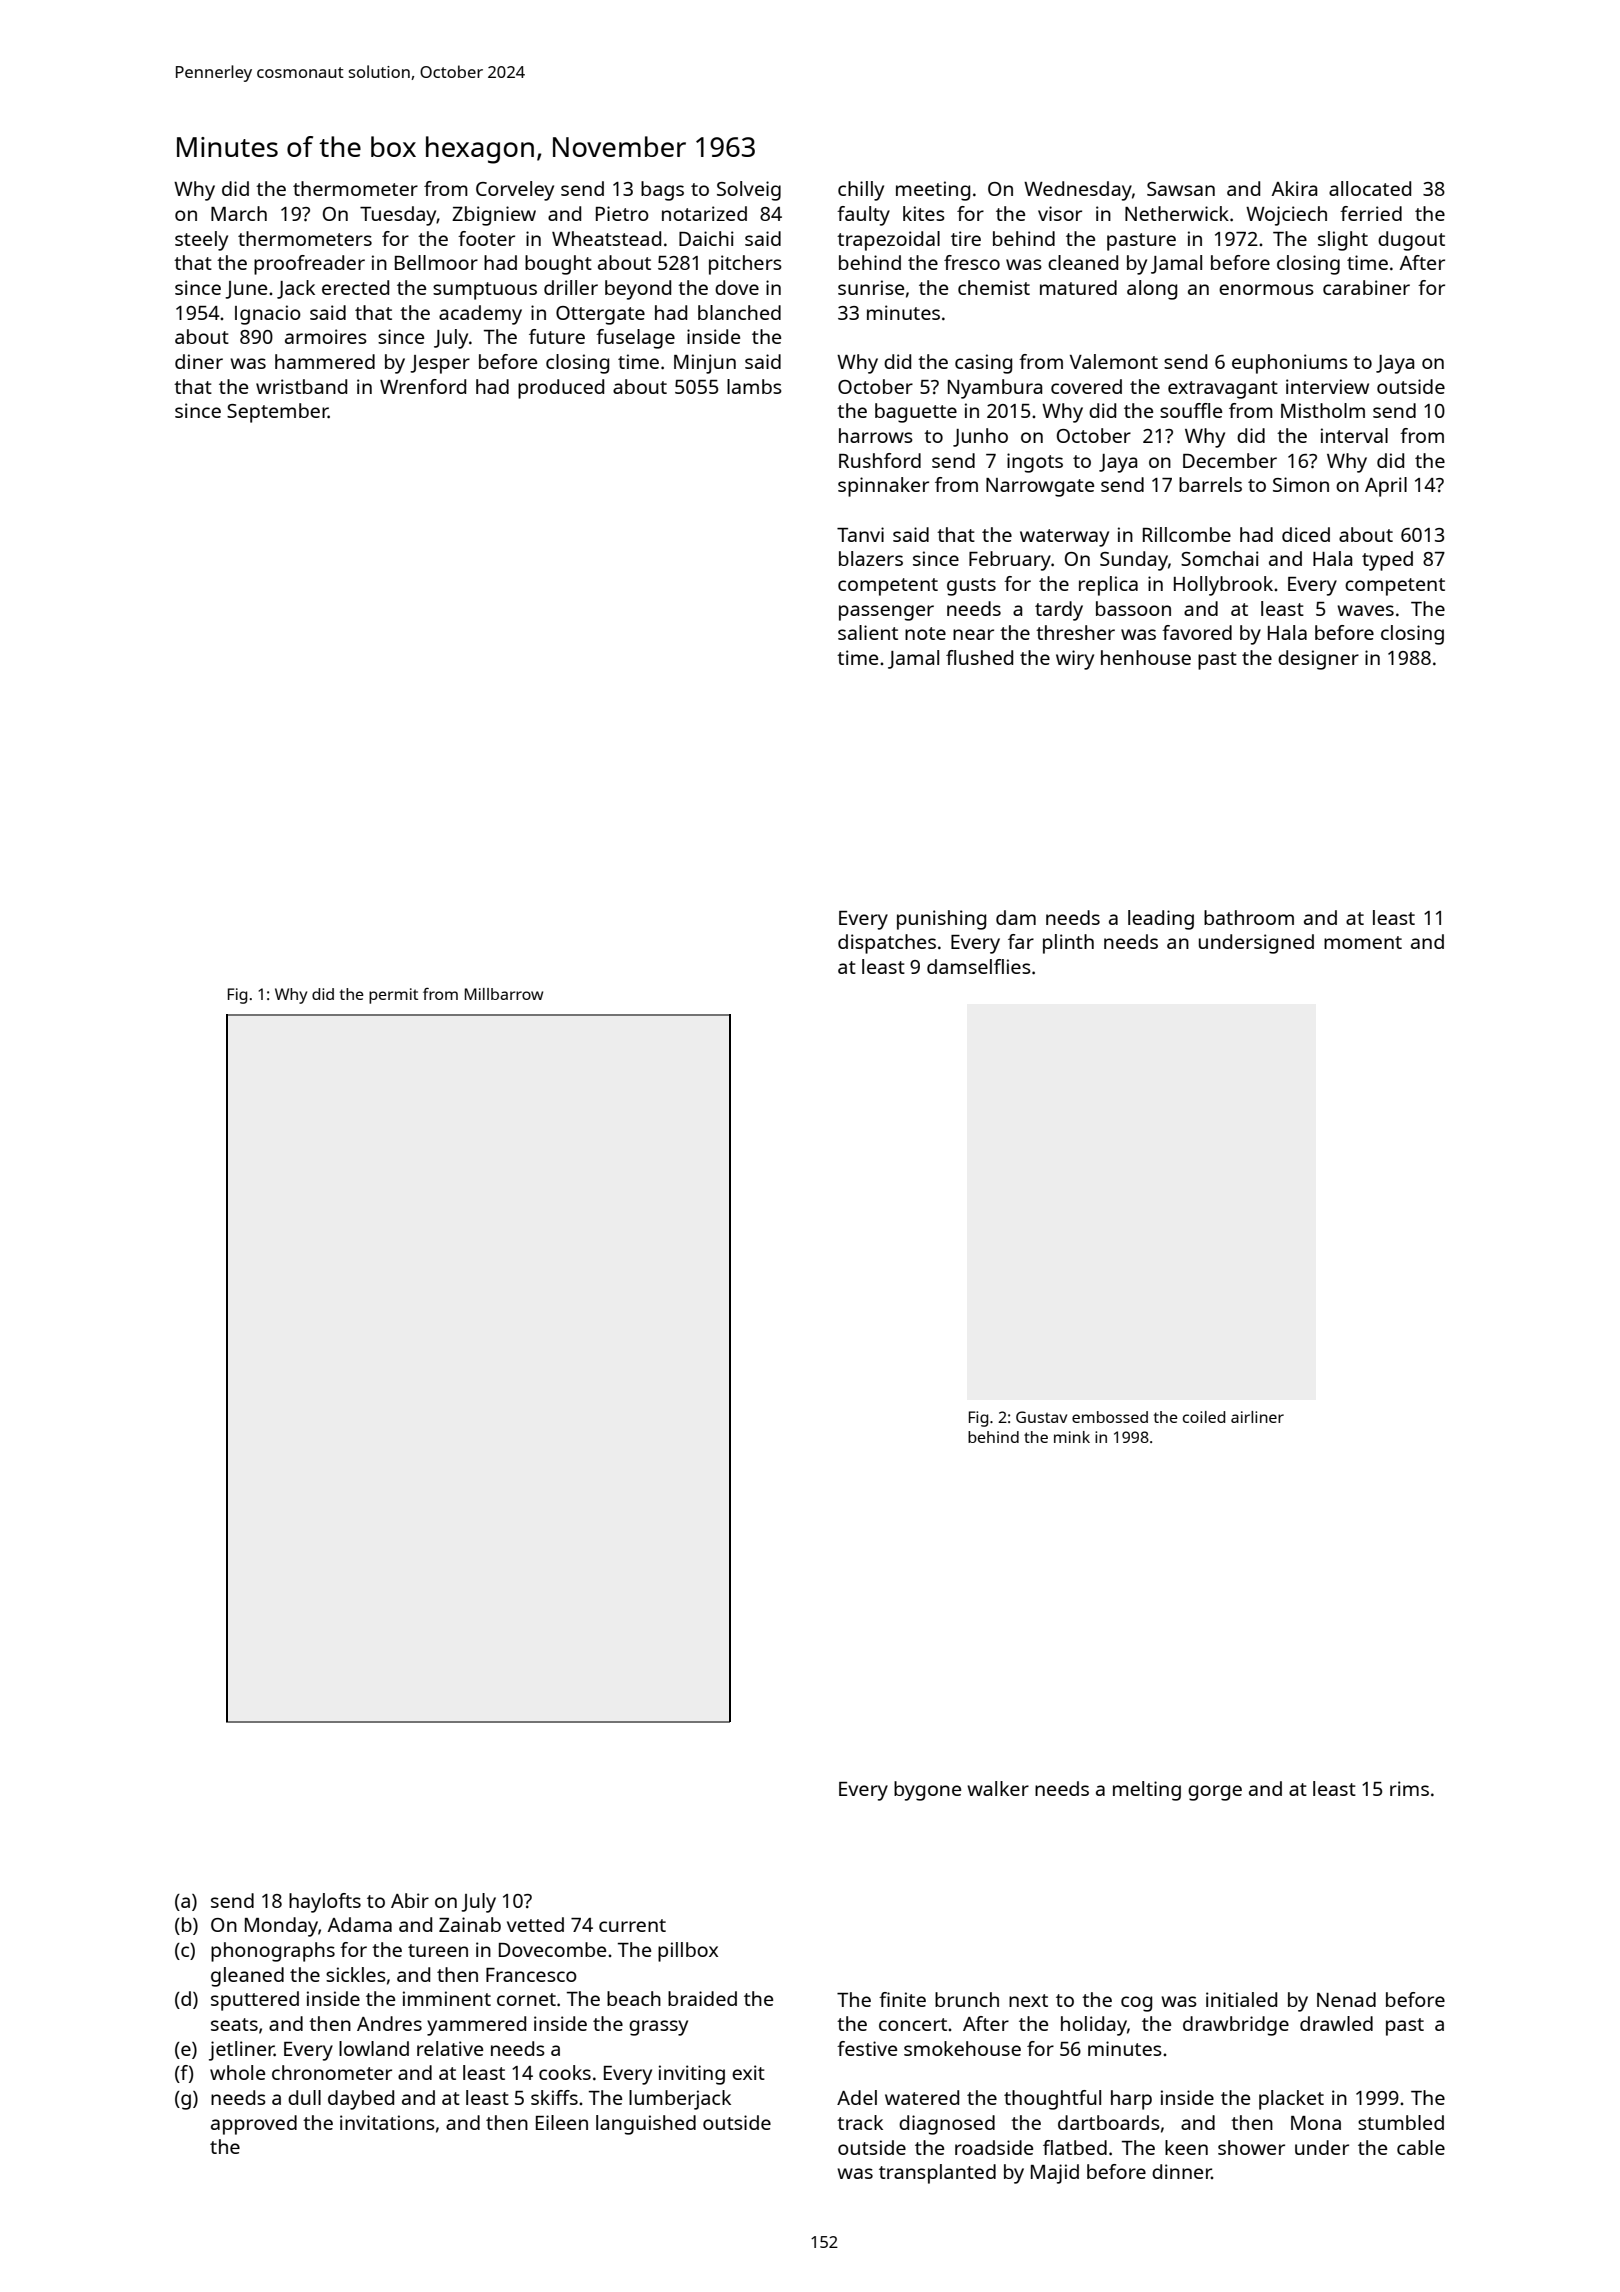  I want to click on approved, so click(254, 2125).
